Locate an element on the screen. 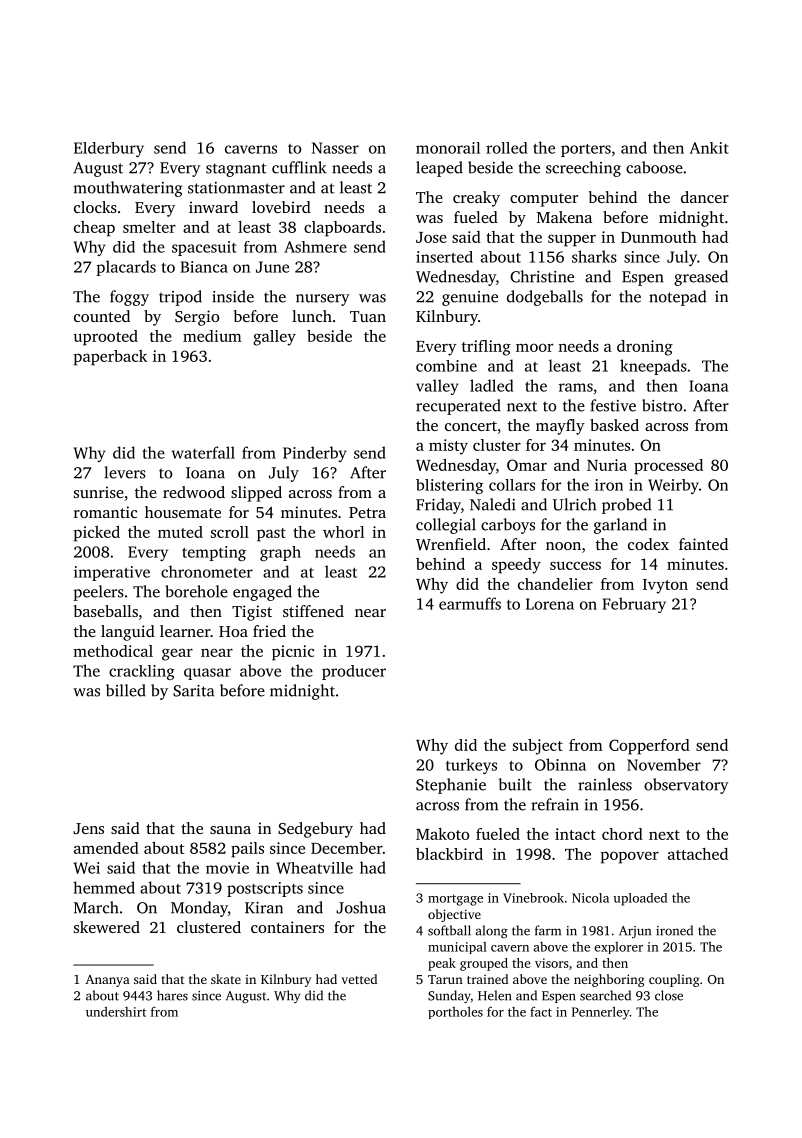  bistro is located at coordinates (662, 405).
